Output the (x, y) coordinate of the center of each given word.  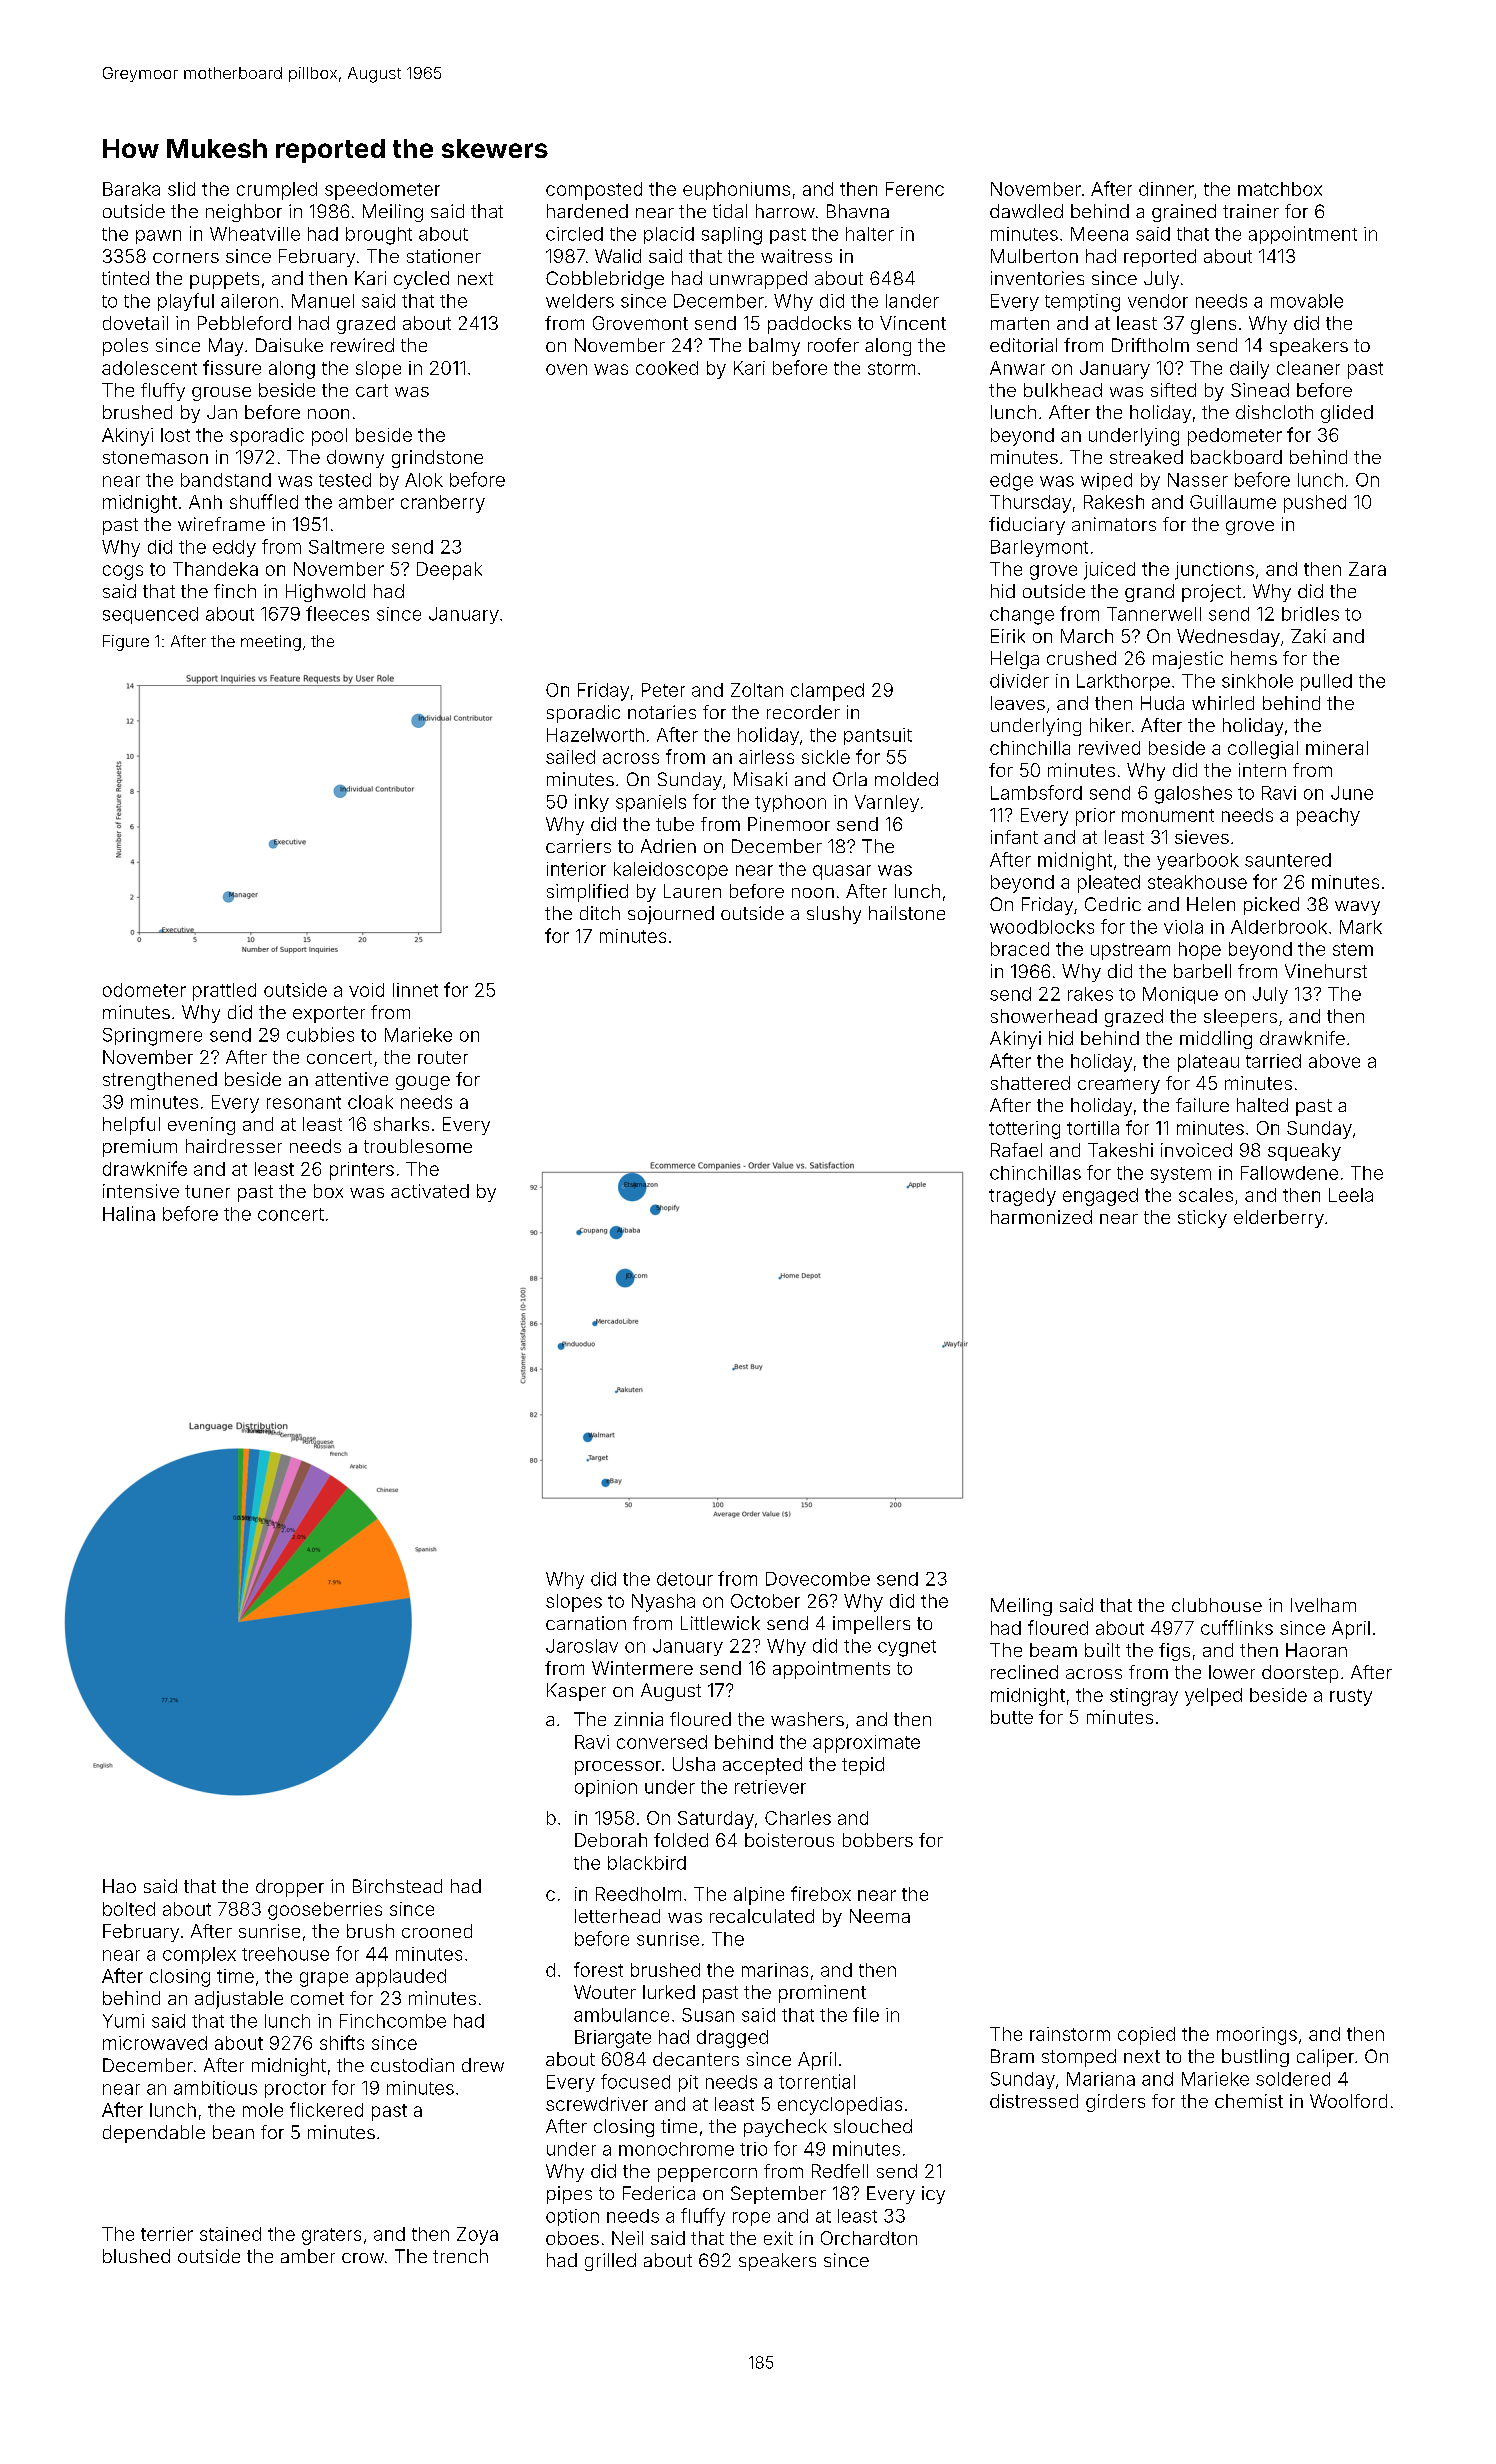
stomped (1079, 2058)
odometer (144, 990)
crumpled (277, 191)
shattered (1030, 1083)
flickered (326, 2109)
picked (1271, 906)
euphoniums (736, 191)
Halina (129, 1213)
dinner (1166, 189)
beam (1053, 1650)
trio (753, 2149)
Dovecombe (818, 1579)
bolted (129, 1909)
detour (685, 1579)
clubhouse (1217, 1605)
